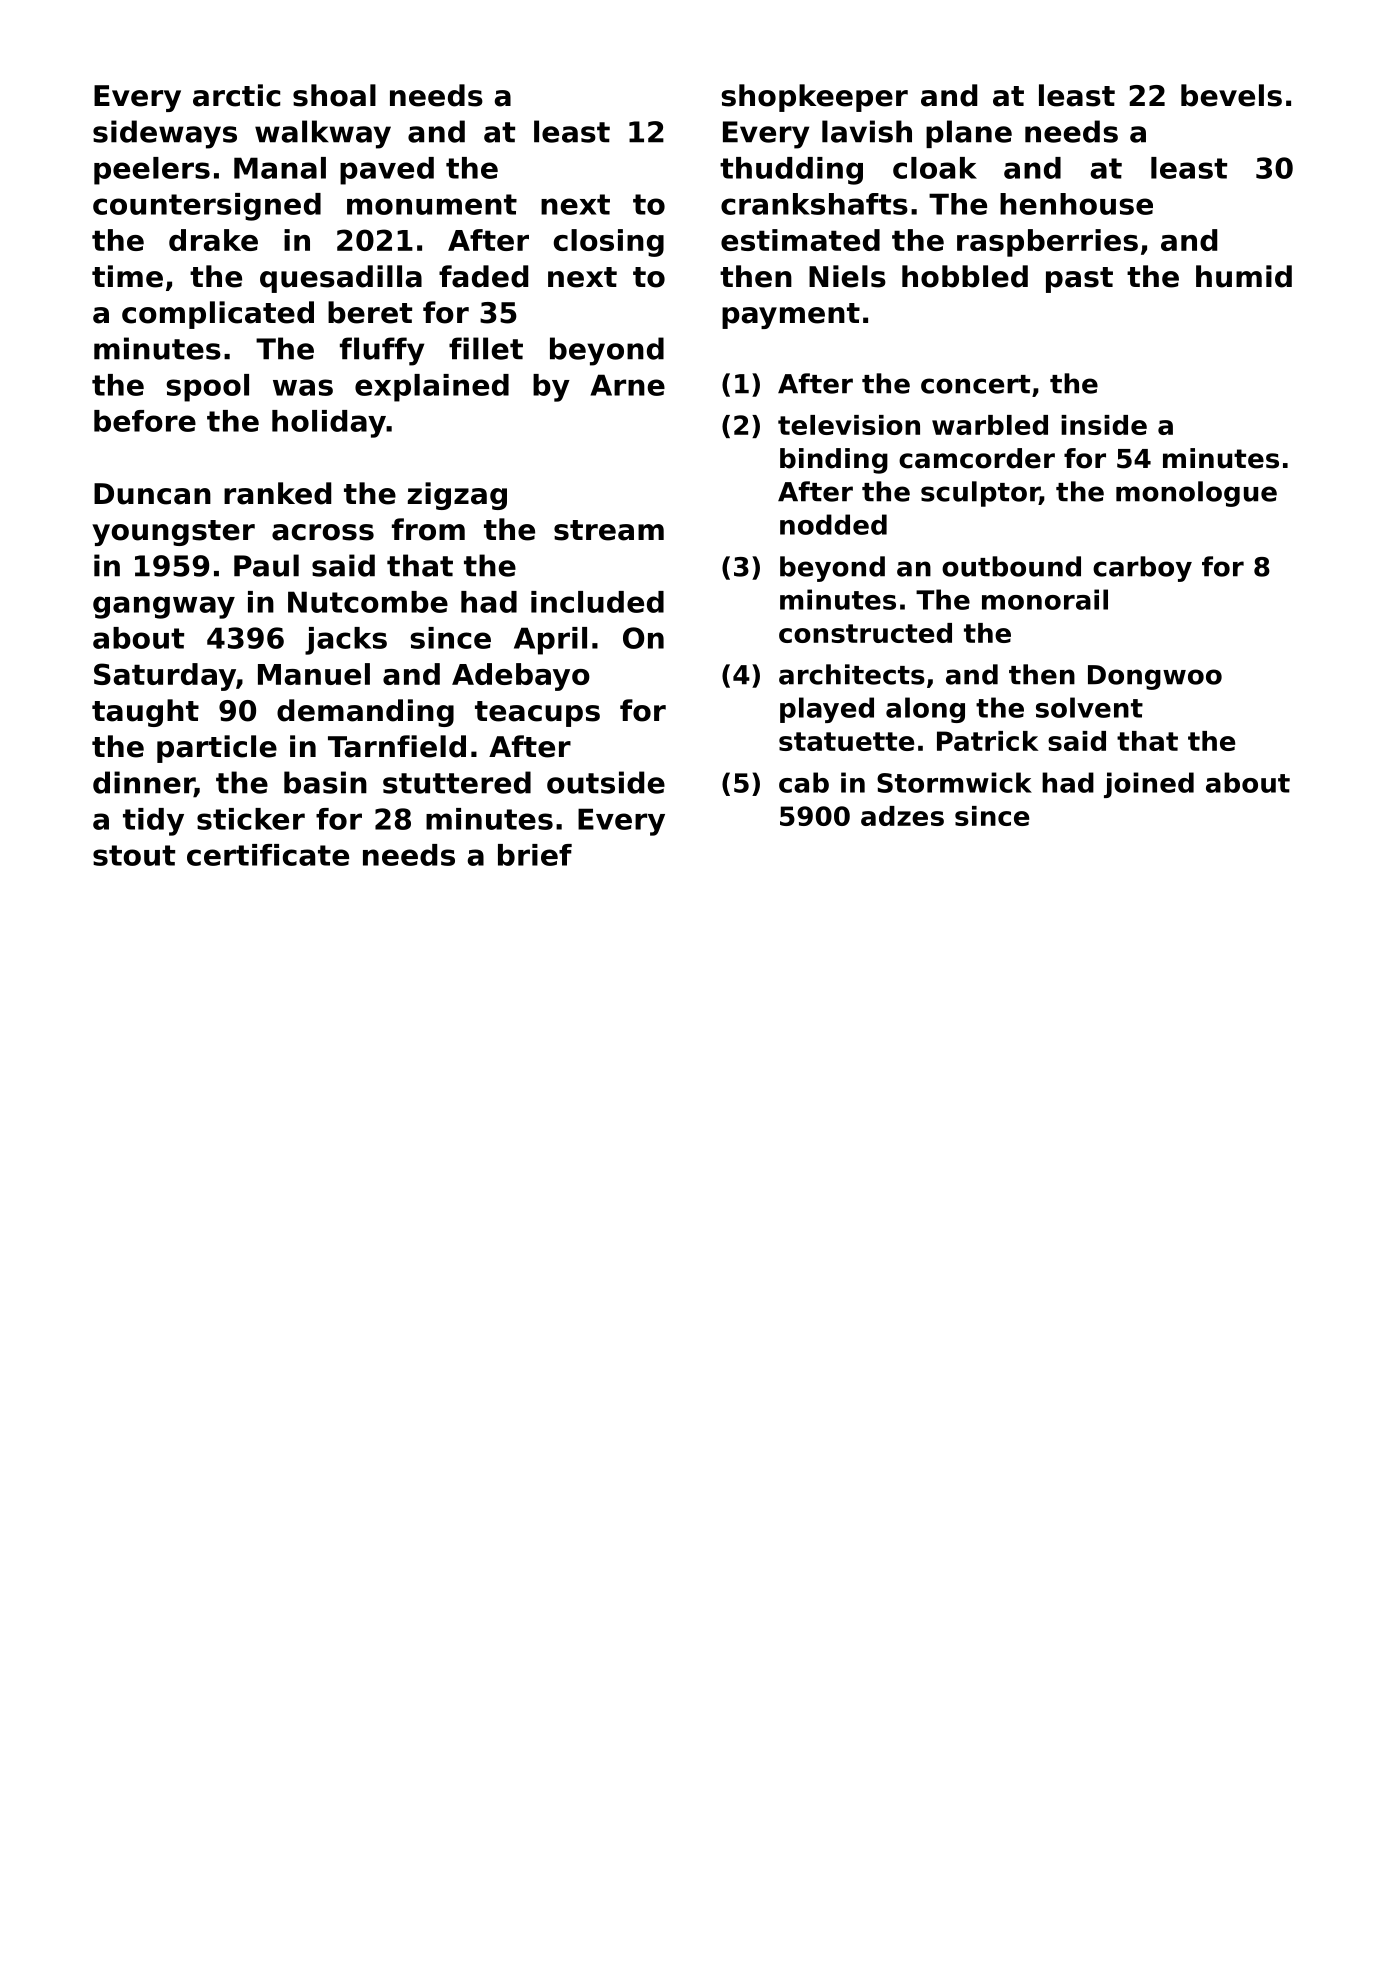 This screenshot has height=1969, width=1386. What do you see at coordinates (814, 204) in the screenshot?
I see `crankshafts` at bounding box center [814, 204].
